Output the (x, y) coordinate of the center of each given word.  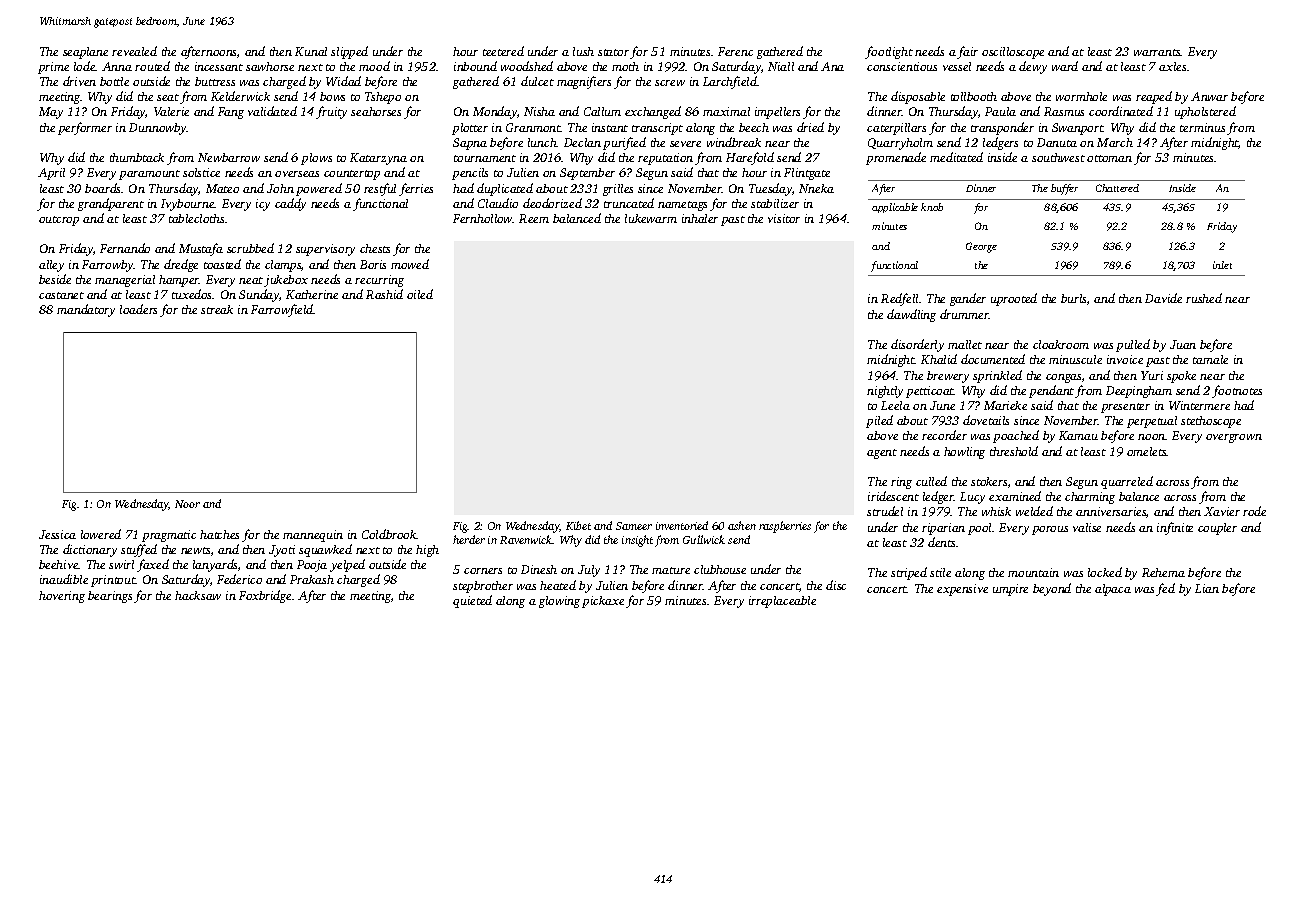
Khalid (939, 359)
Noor (187, 504)
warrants (1157, 52)
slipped (349, 52)
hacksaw (198, 595)
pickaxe (603, 602)
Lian (1207, 588)
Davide (1163, 298)
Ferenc (735, 51)
